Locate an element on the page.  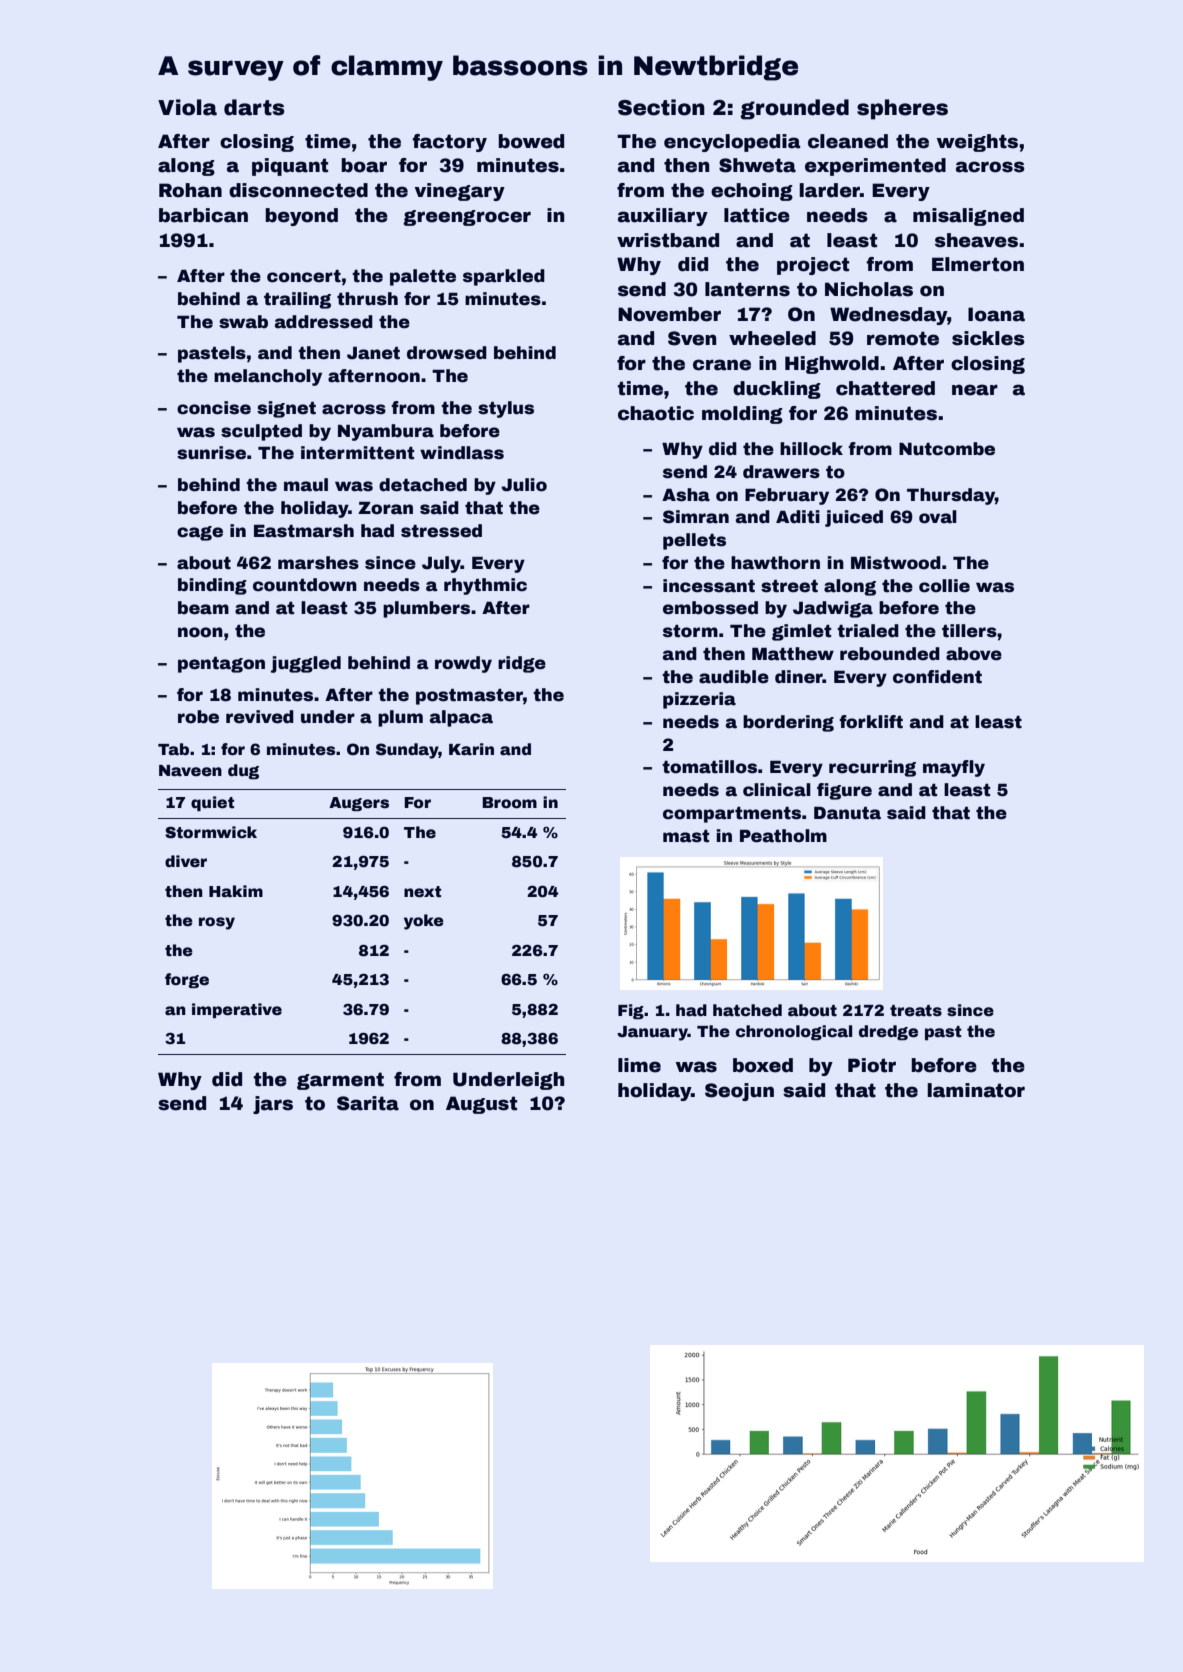
oval is located at coordinates (938, 517).
